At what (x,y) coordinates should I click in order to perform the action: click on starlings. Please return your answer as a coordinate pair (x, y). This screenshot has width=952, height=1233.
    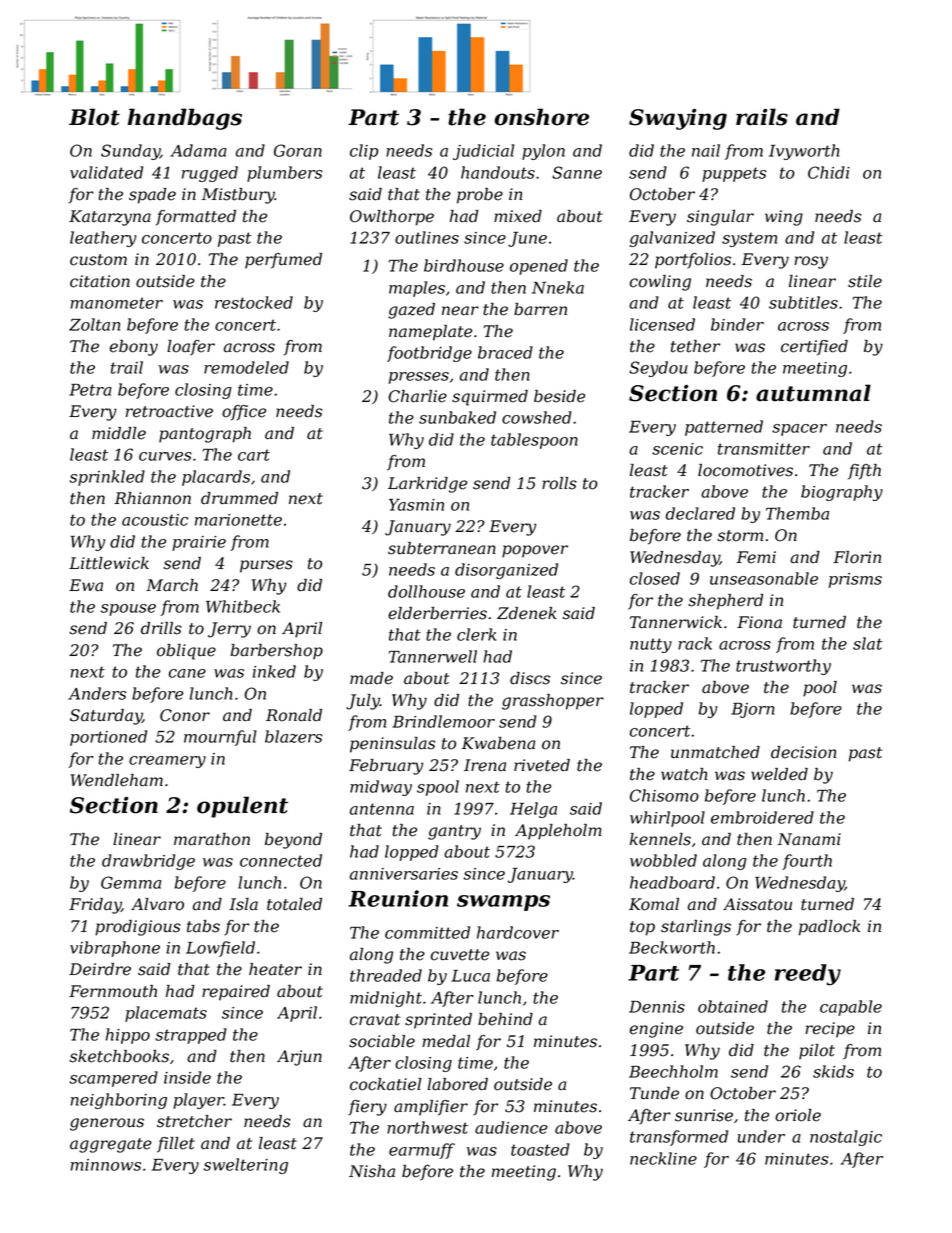
    Looking at the image, I should click on (696, 928).
